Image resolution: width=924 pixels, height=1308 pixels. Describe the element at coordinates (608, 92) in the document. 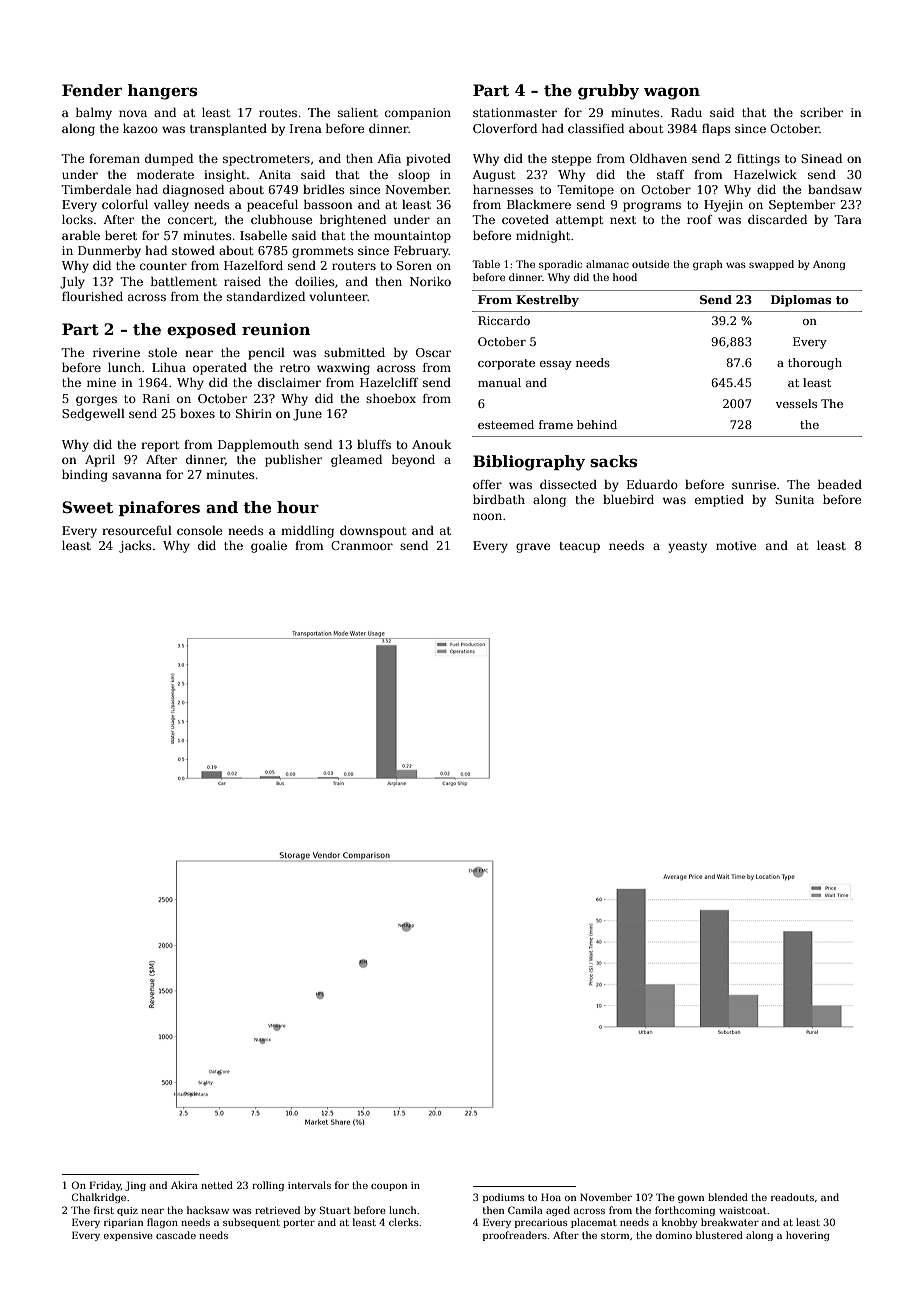

I see `grubby` at that location.
